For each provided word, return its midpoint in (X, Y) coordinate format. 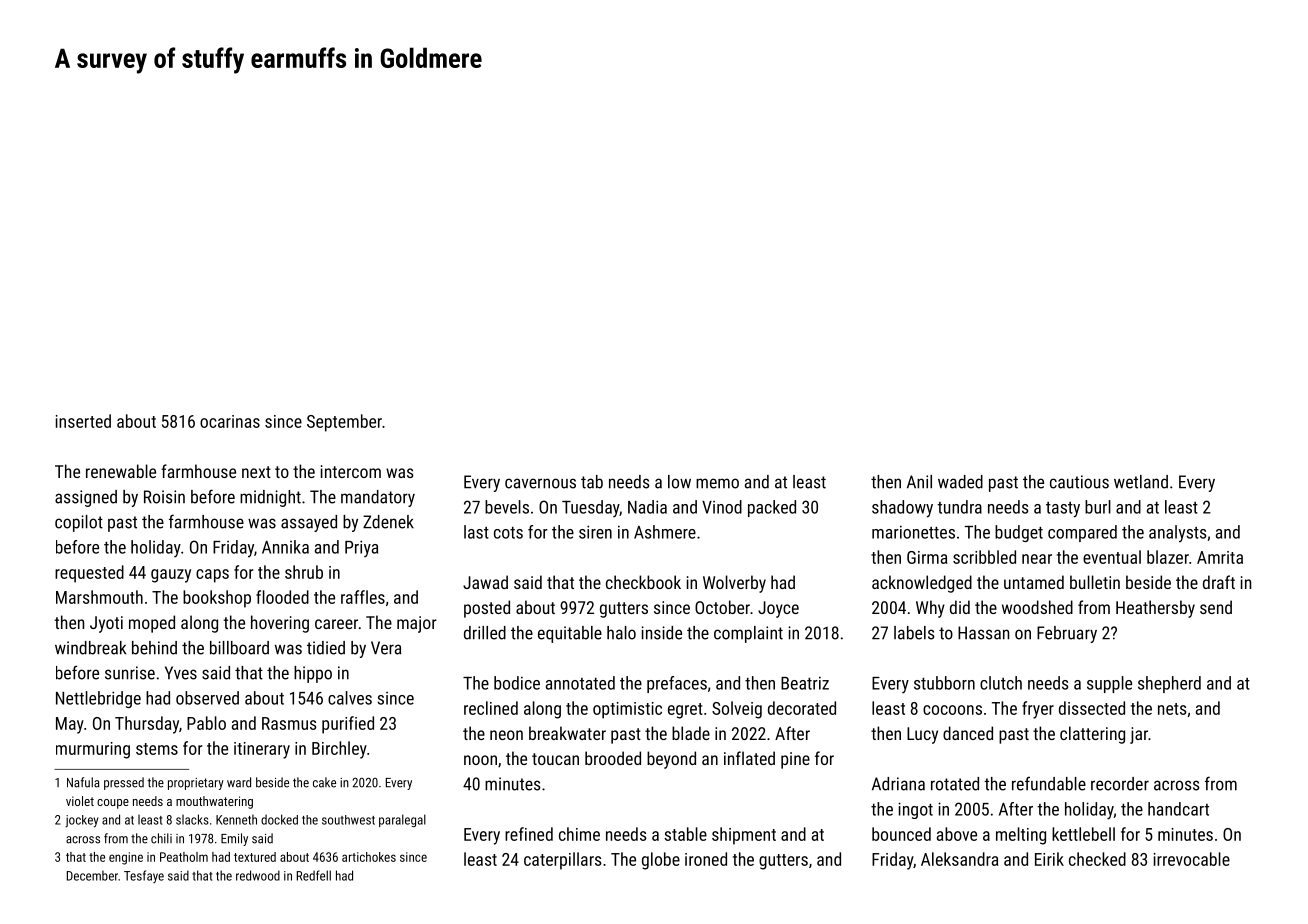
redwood (258, 875)
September (344, 423)
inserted (83, 421)
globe (661, 861)
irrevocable (1192, 859)
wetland (1141, 482)
